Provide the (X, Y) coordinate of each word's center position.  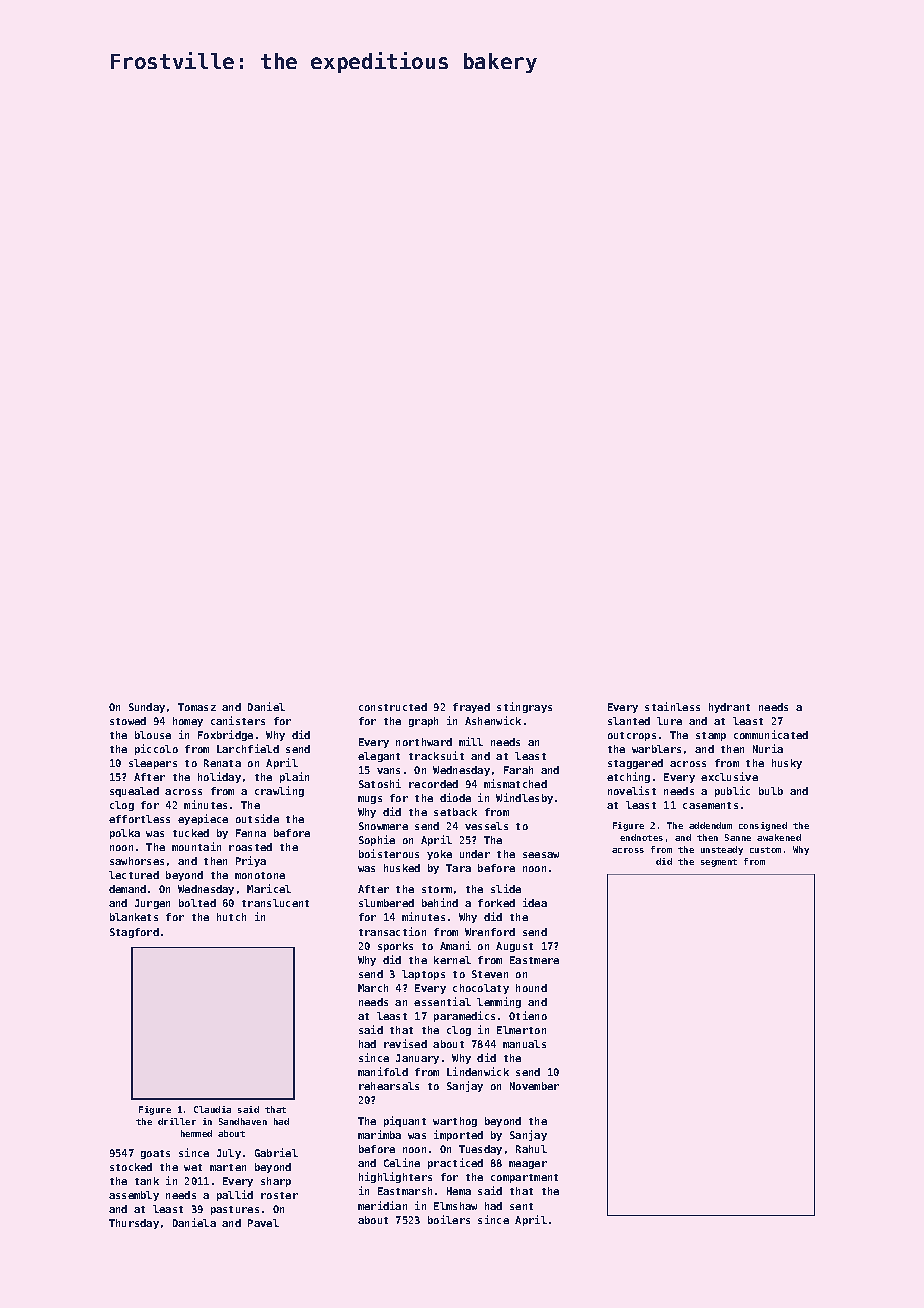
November (534, 1086)
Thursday (134, 1224)
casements (710, 805)
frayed (471, 708)
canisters (238, 720)
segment (719, 863)
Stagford (134, 933)
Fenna (251, 833)
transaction (392, 931)
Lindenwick (478, 1071)
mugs (370, 800)
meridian (382, 1205)
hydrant (729, 708)
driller (177, 1121)
